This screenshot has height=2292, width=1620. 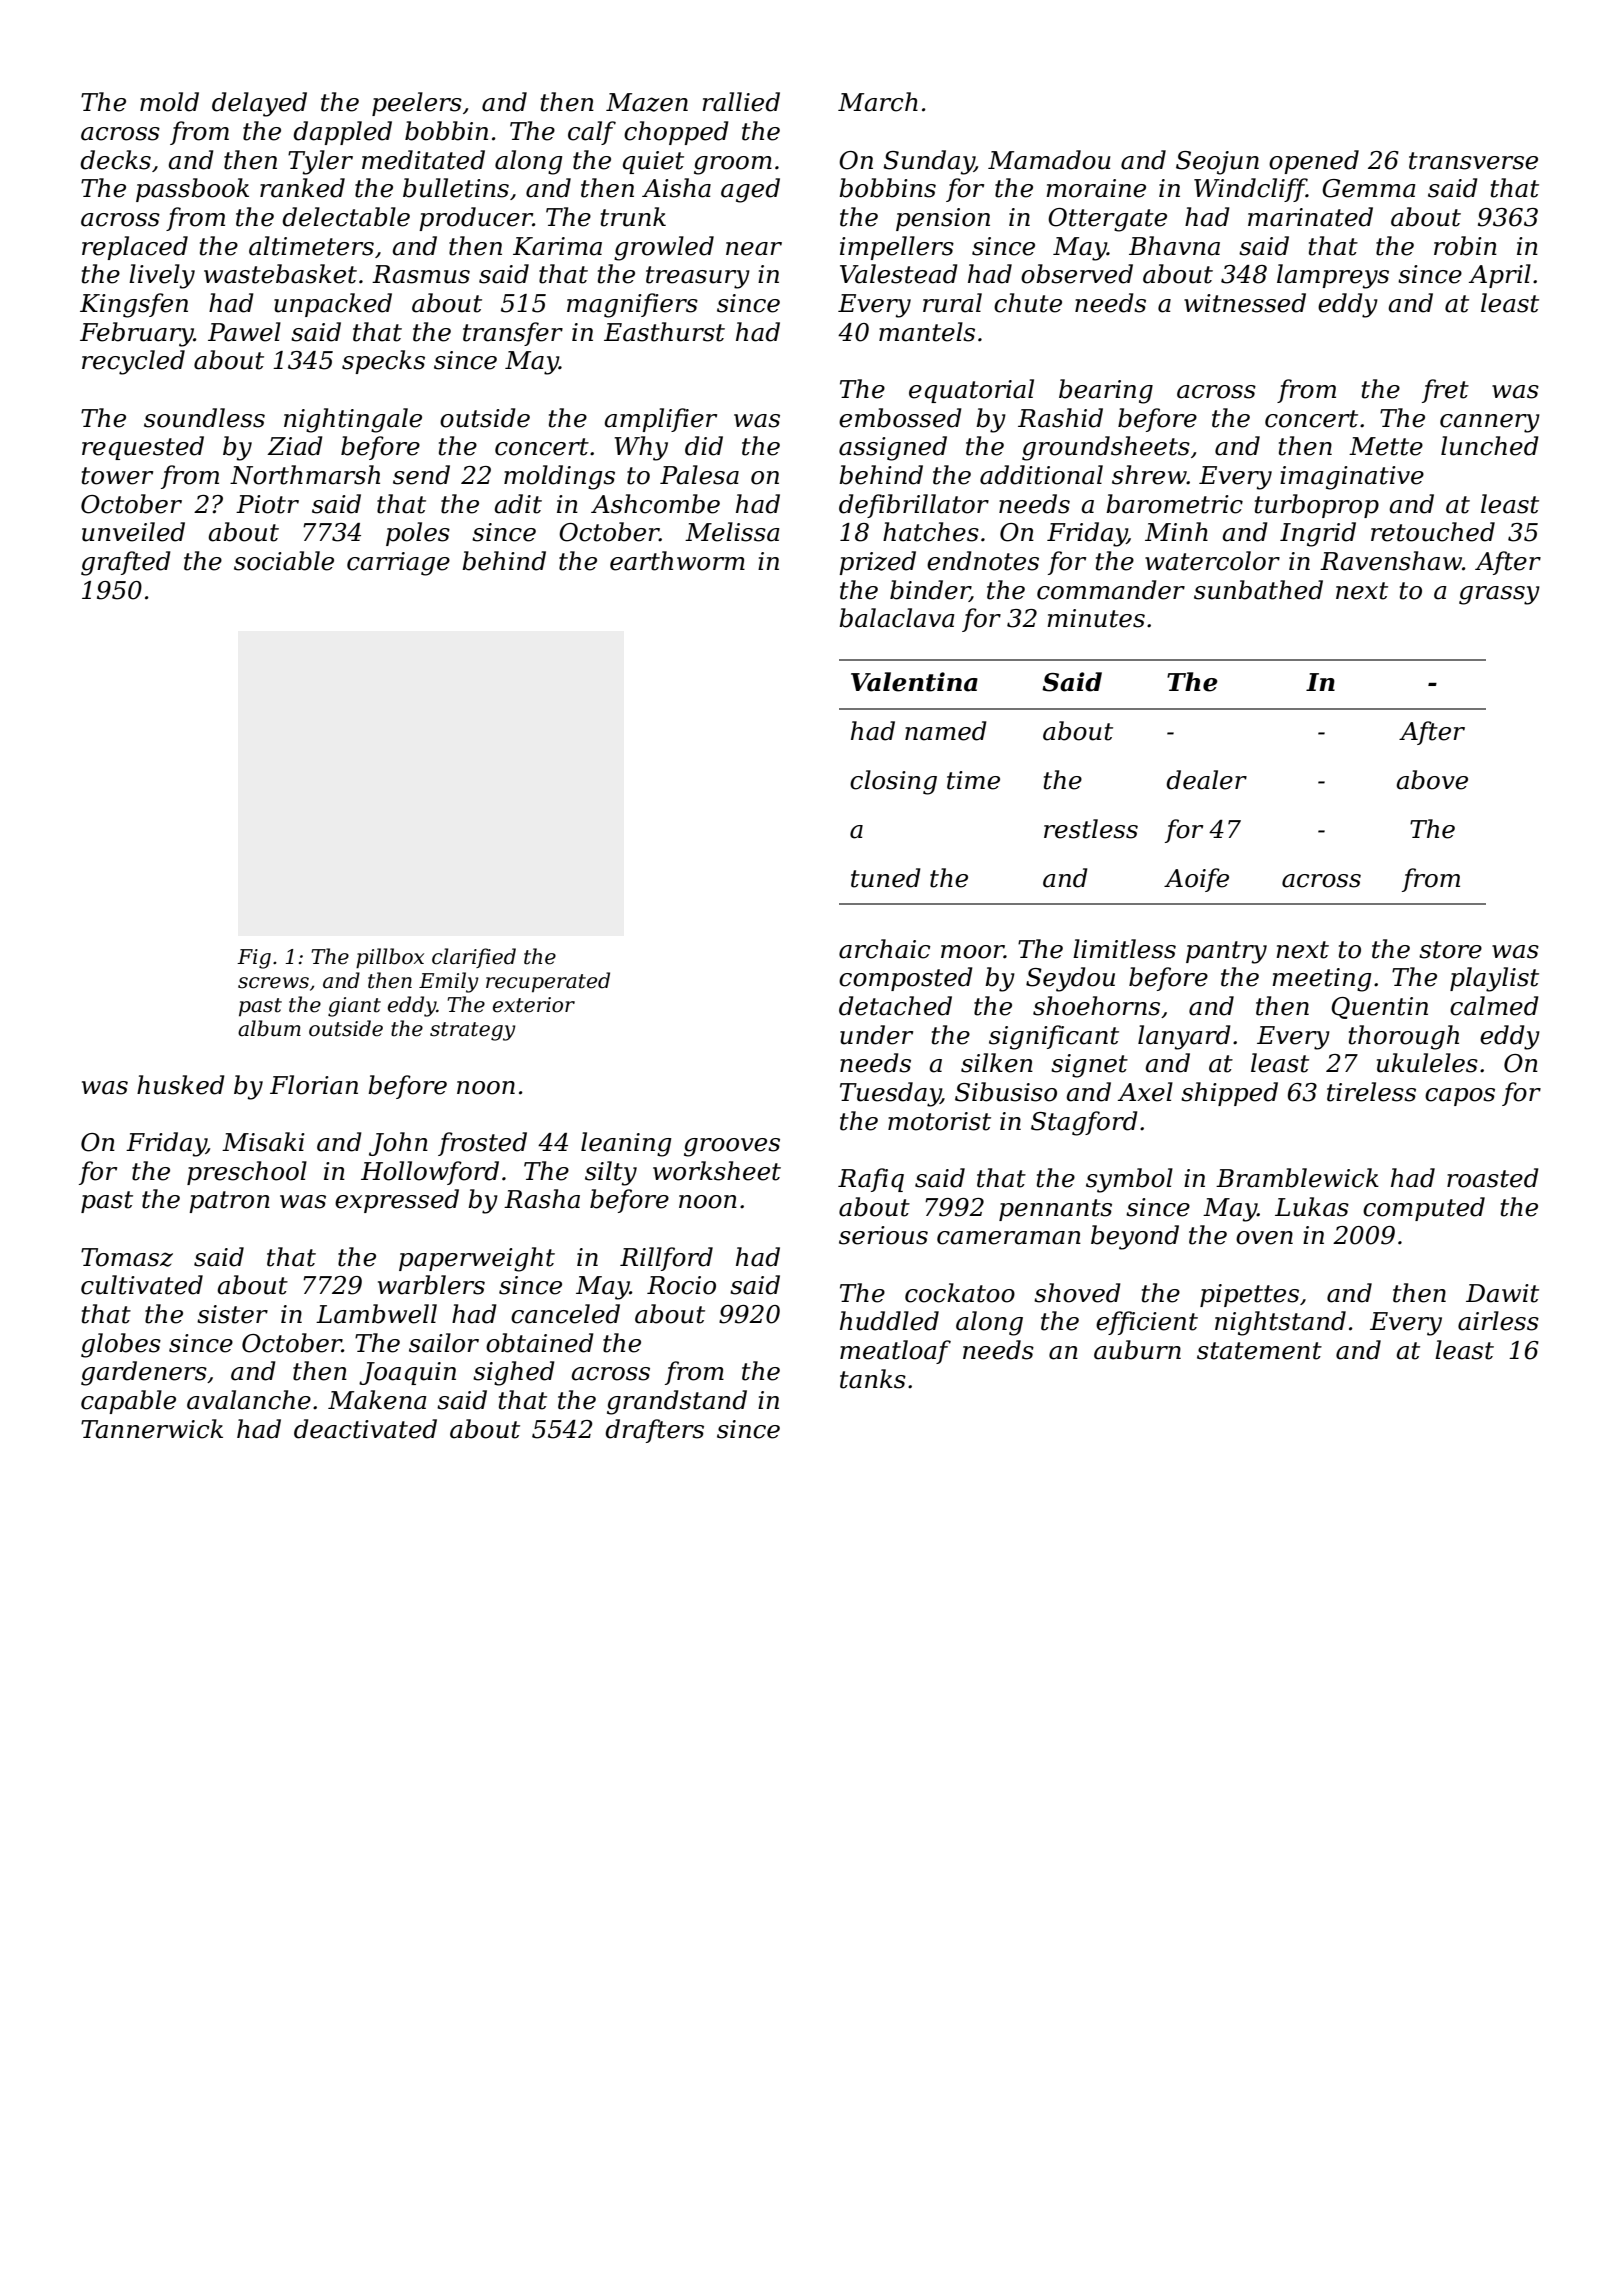 I want to click on equatorial, so click(x=971, y=391).
